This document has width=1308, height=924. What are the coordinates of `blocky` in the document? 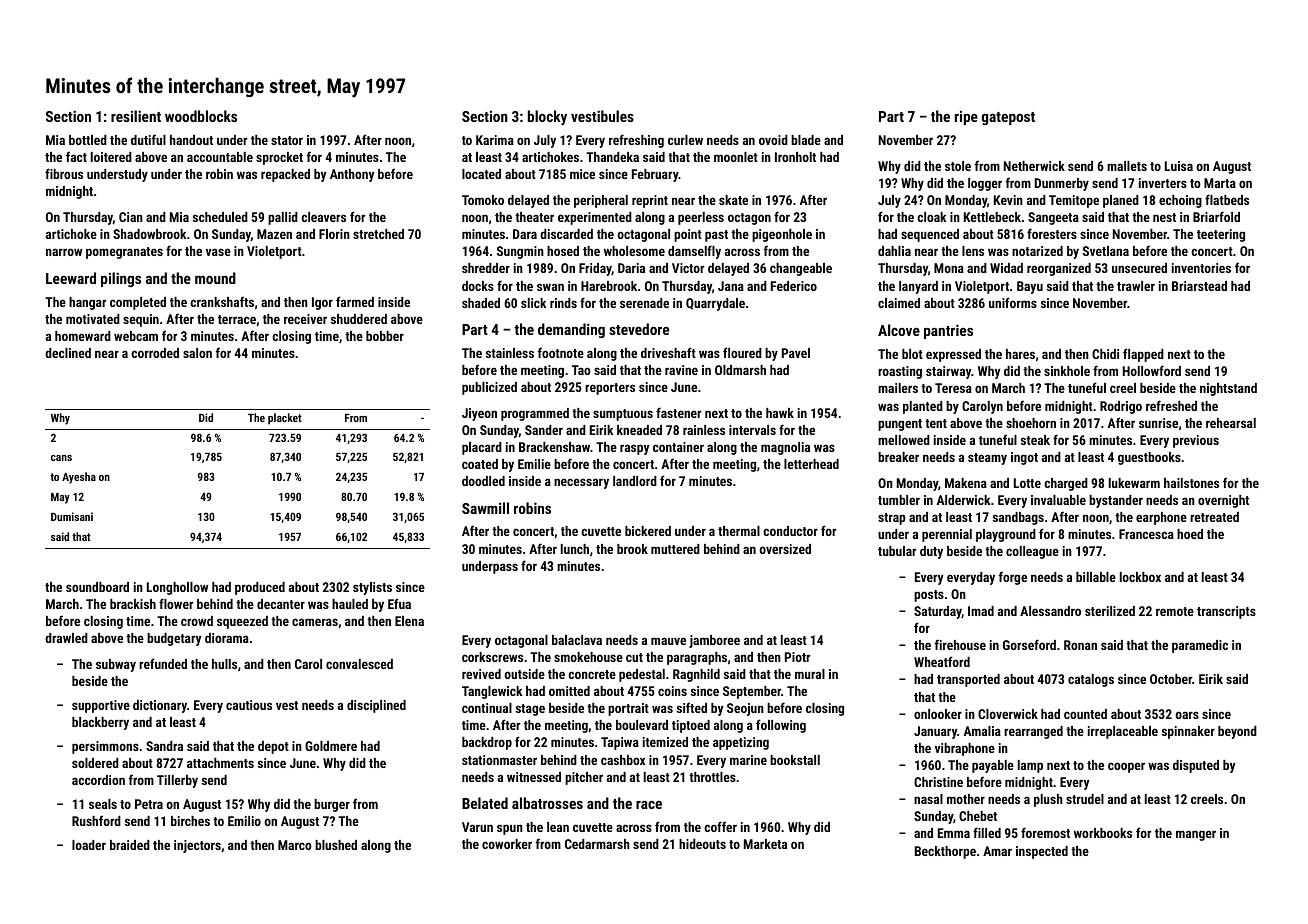 It's located at (547, 118).
